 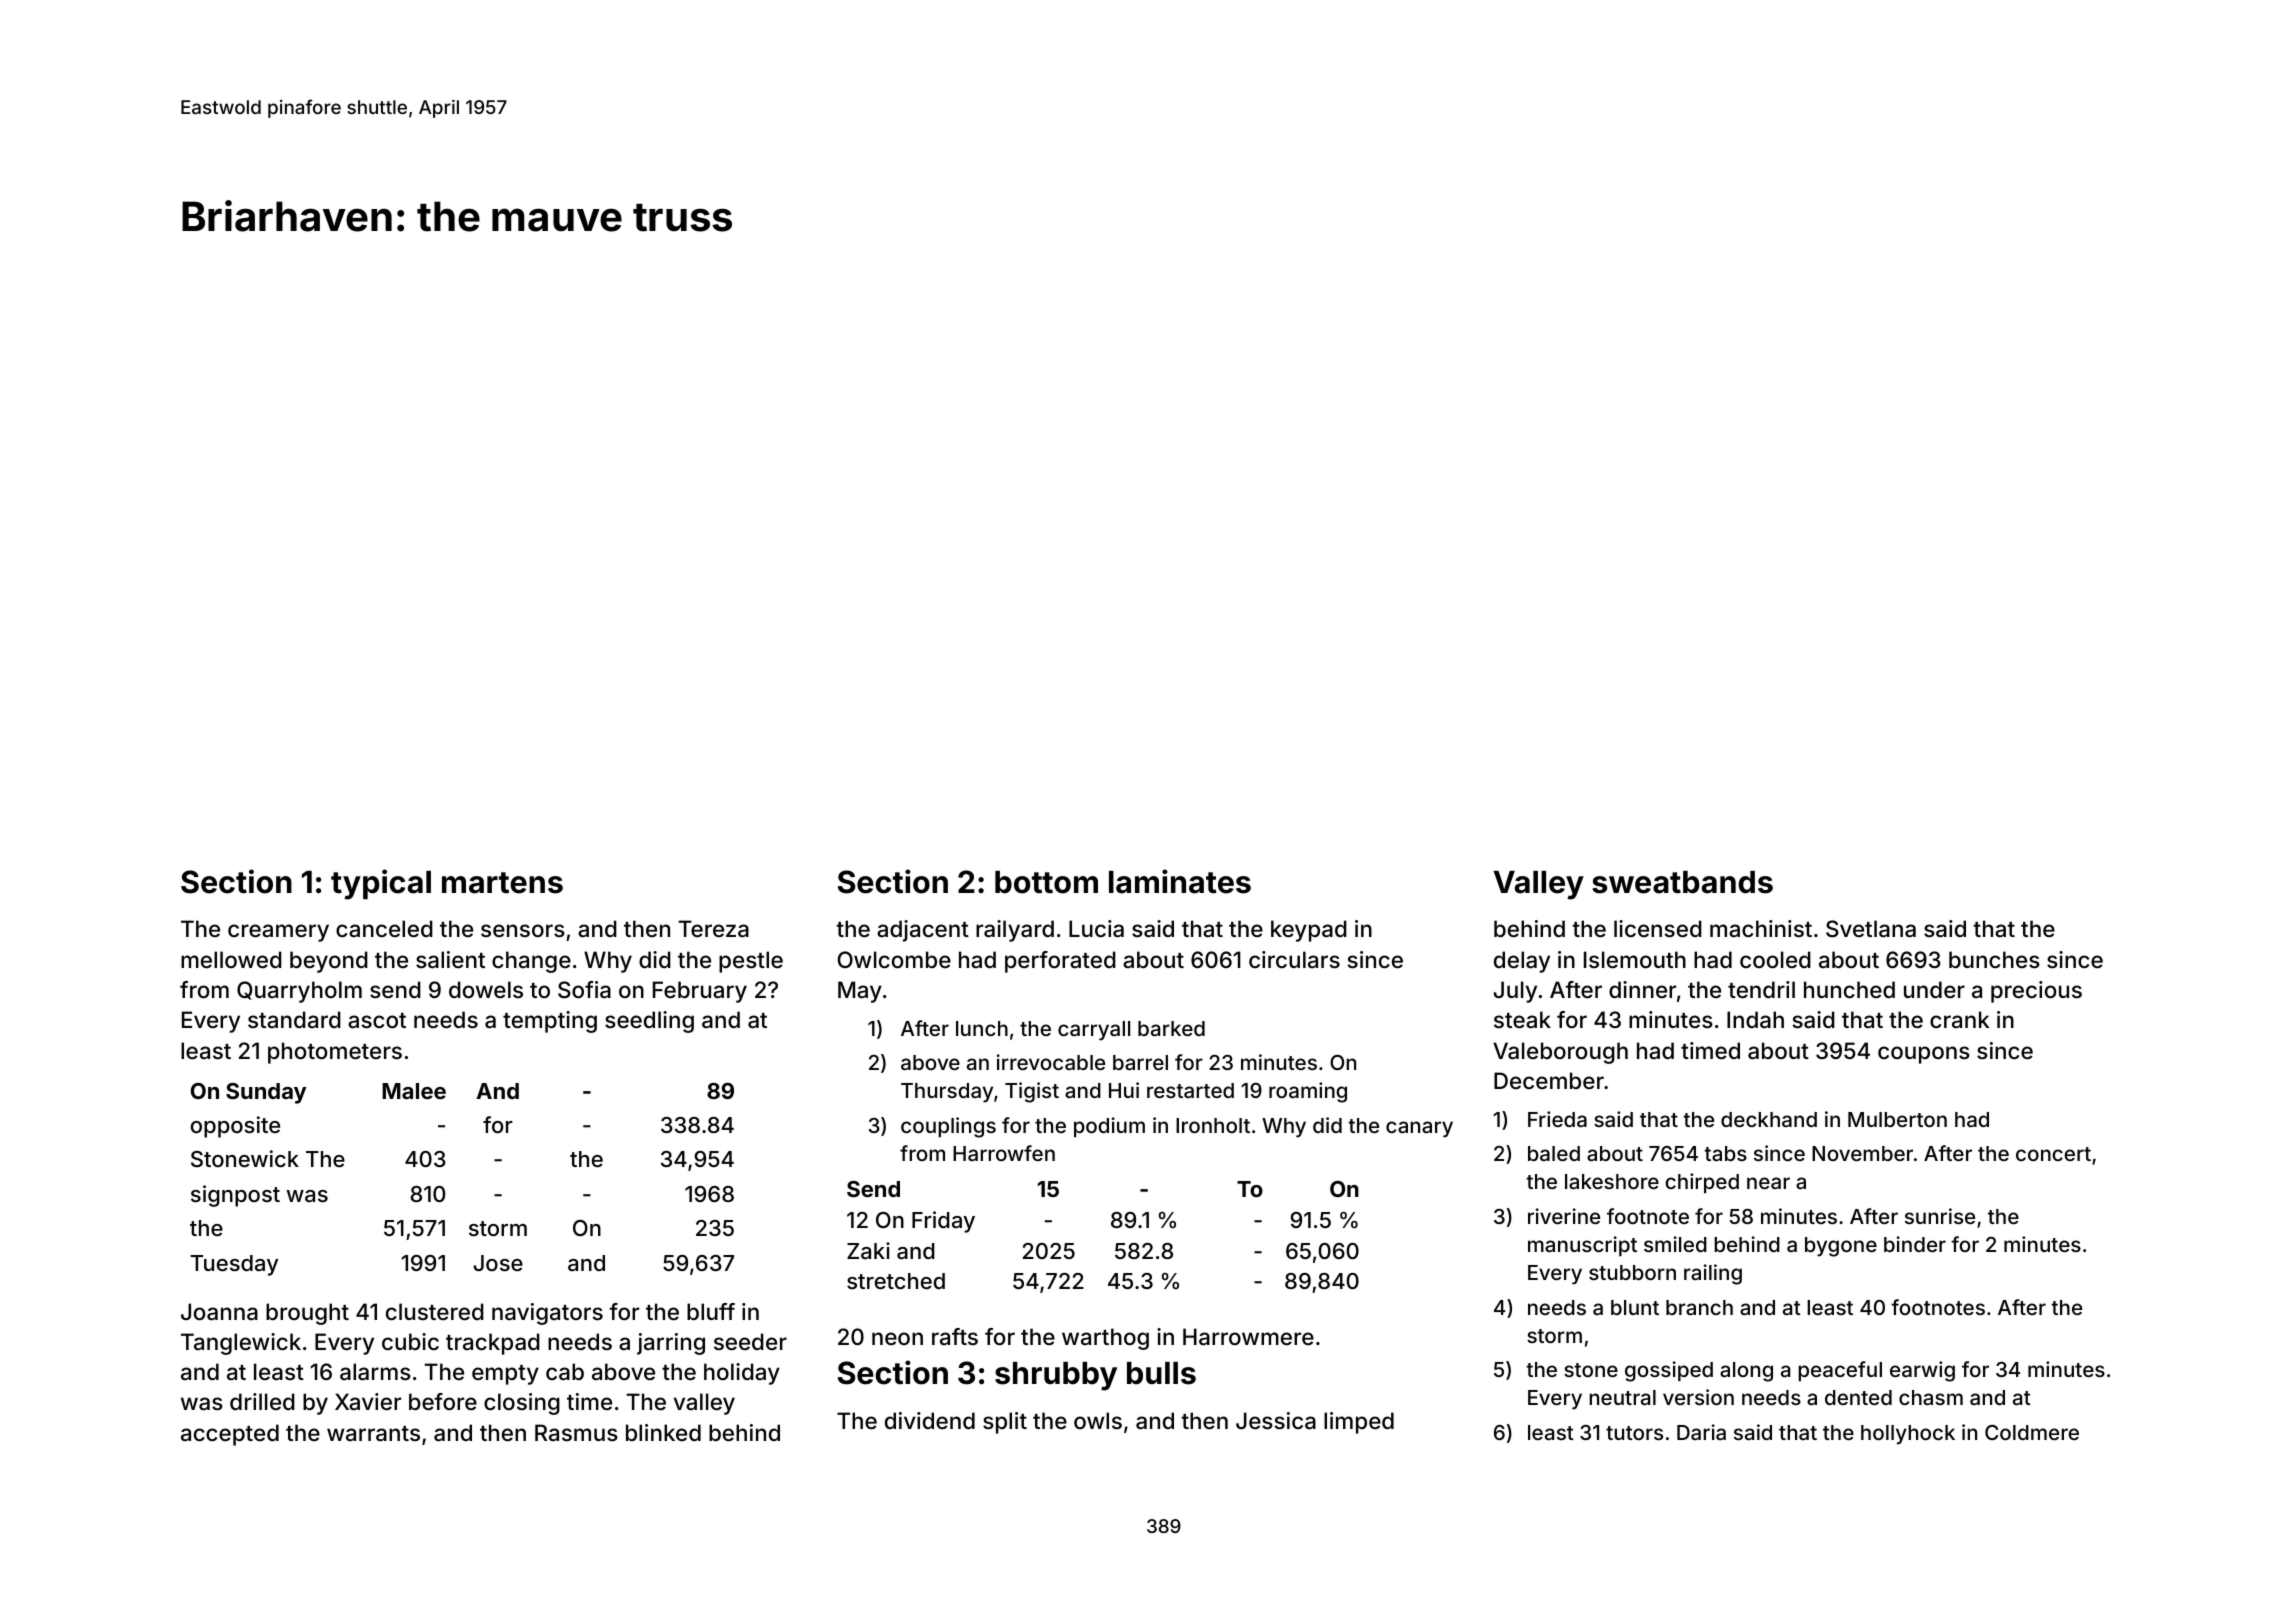 What do you see at coordinates (1612, 1181) in the page?
I see `lakeshore` at bounding box center [1612, 1181].
